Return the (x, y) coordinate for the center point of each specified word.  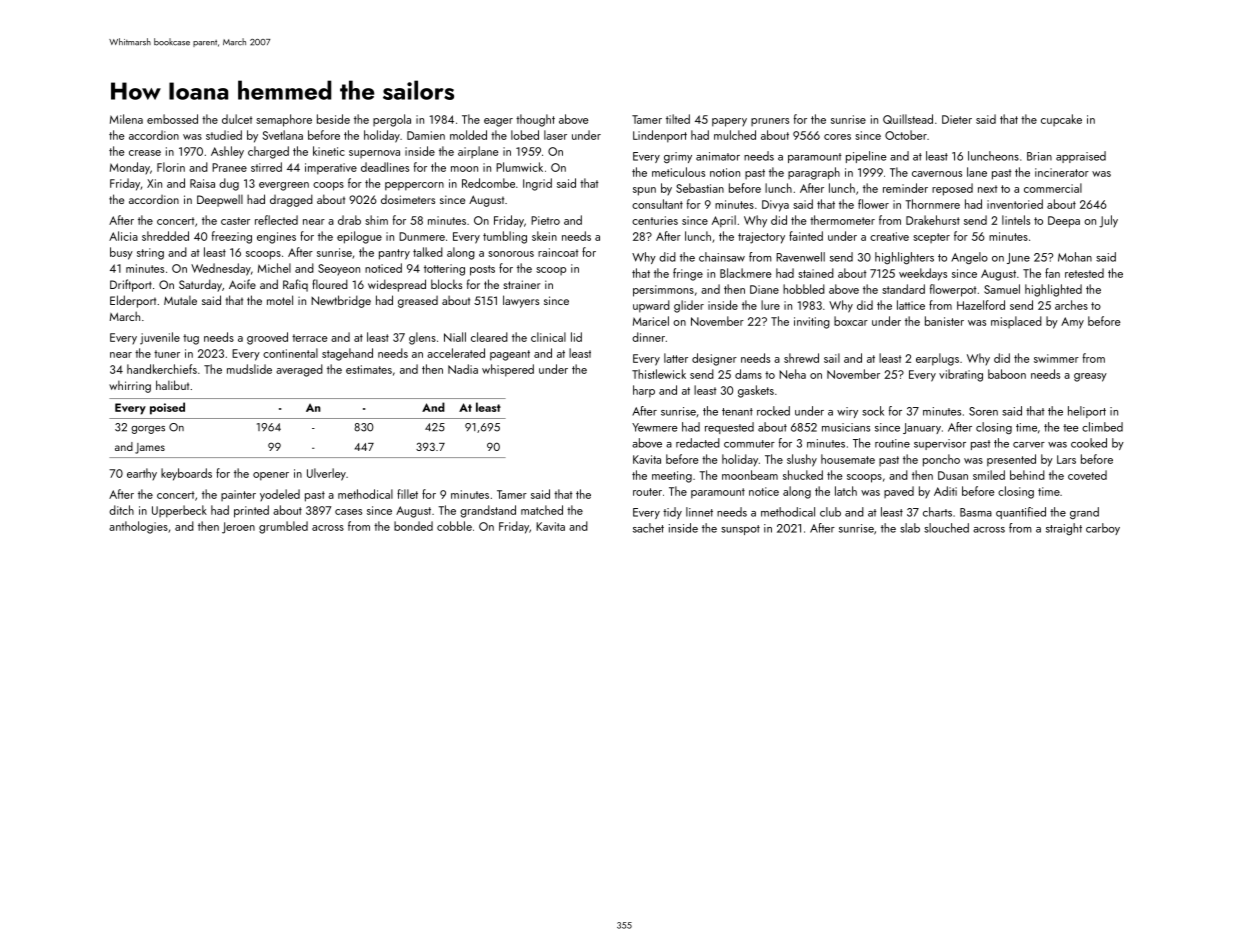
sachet (648, 528)
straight (1064, 529)
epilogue (359, 237)
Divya (775, 206)
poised (167, 408)
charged (268, 152)
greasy (1090, 377)
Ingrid (537, 184)
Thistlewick (659, 374)
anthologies (138, 527)
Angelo (969, 258)
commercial (1053, 188)
